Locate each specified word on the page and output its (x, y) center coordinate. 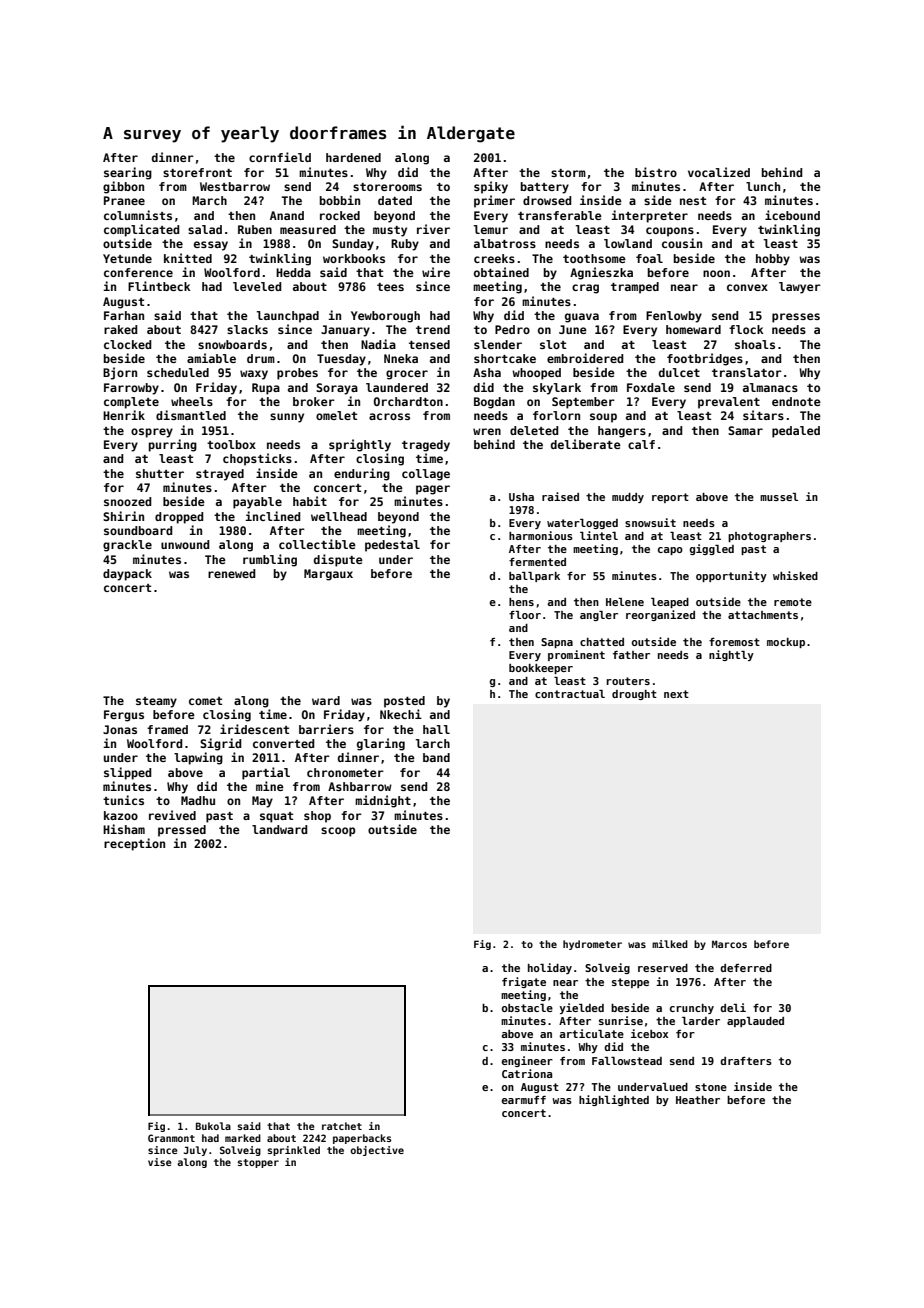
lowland (628, 243)
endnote (796, 401)
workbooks (354, 258)
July (195, 1151)
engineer (527, 1061)
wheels (192, 401)
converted (284, 743)
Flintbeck (159, 286)
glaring (381, 744)
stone (711, 1087)
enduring (362, 474)
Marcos (729, 944)
